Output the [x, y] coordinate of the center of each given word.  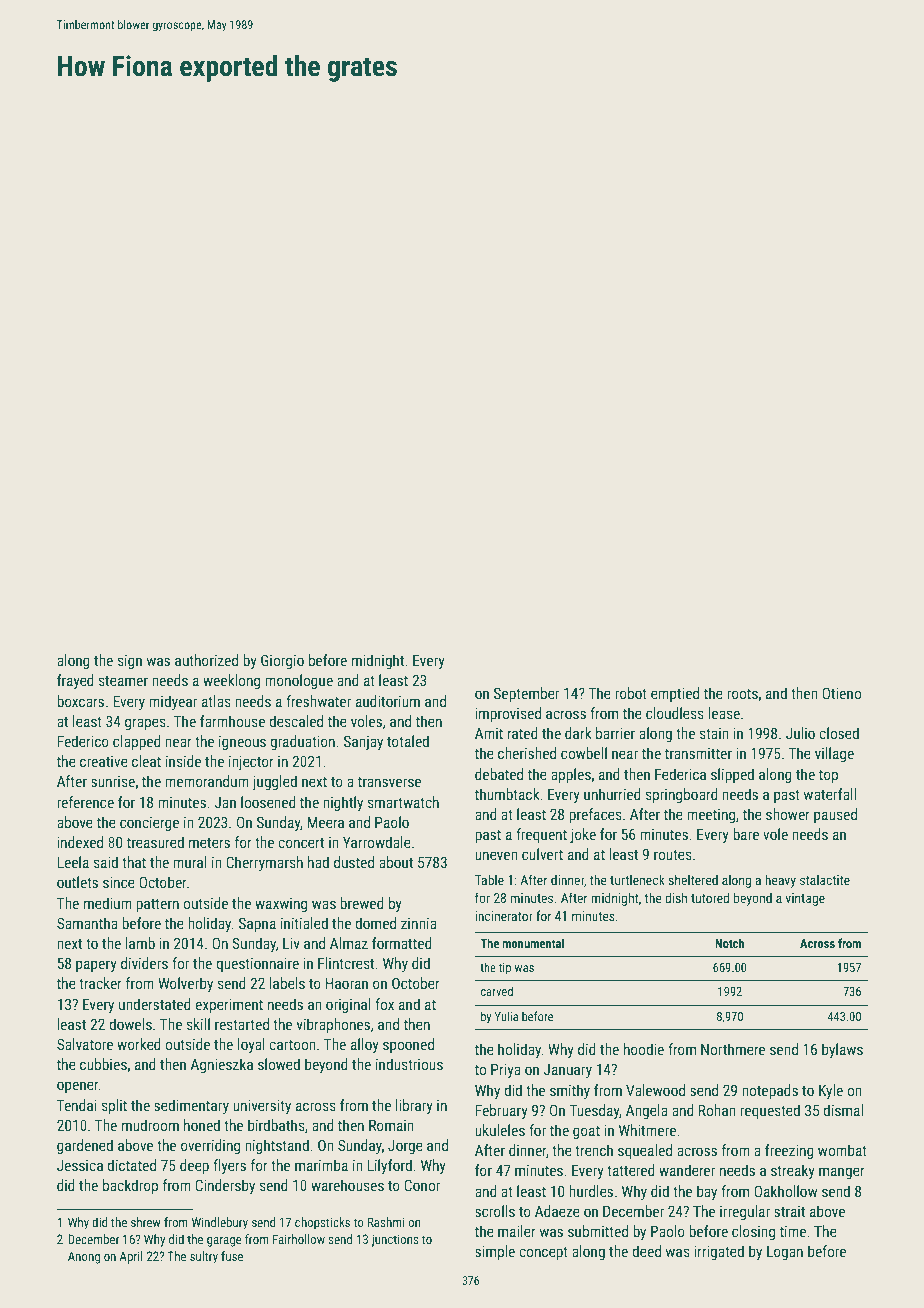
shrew [146, 1222]
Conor [422, 1185]
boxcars [80, 701]
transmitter [698, 753]
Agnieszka [221, 1065]
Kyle [831, 1091]
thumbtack [507, 794]
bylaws [842, 1050]
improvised [508, 714]
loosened [268, 802]
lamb [140, 943]
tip [505, 969]
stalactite [825, 879]
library [414, 1106]
